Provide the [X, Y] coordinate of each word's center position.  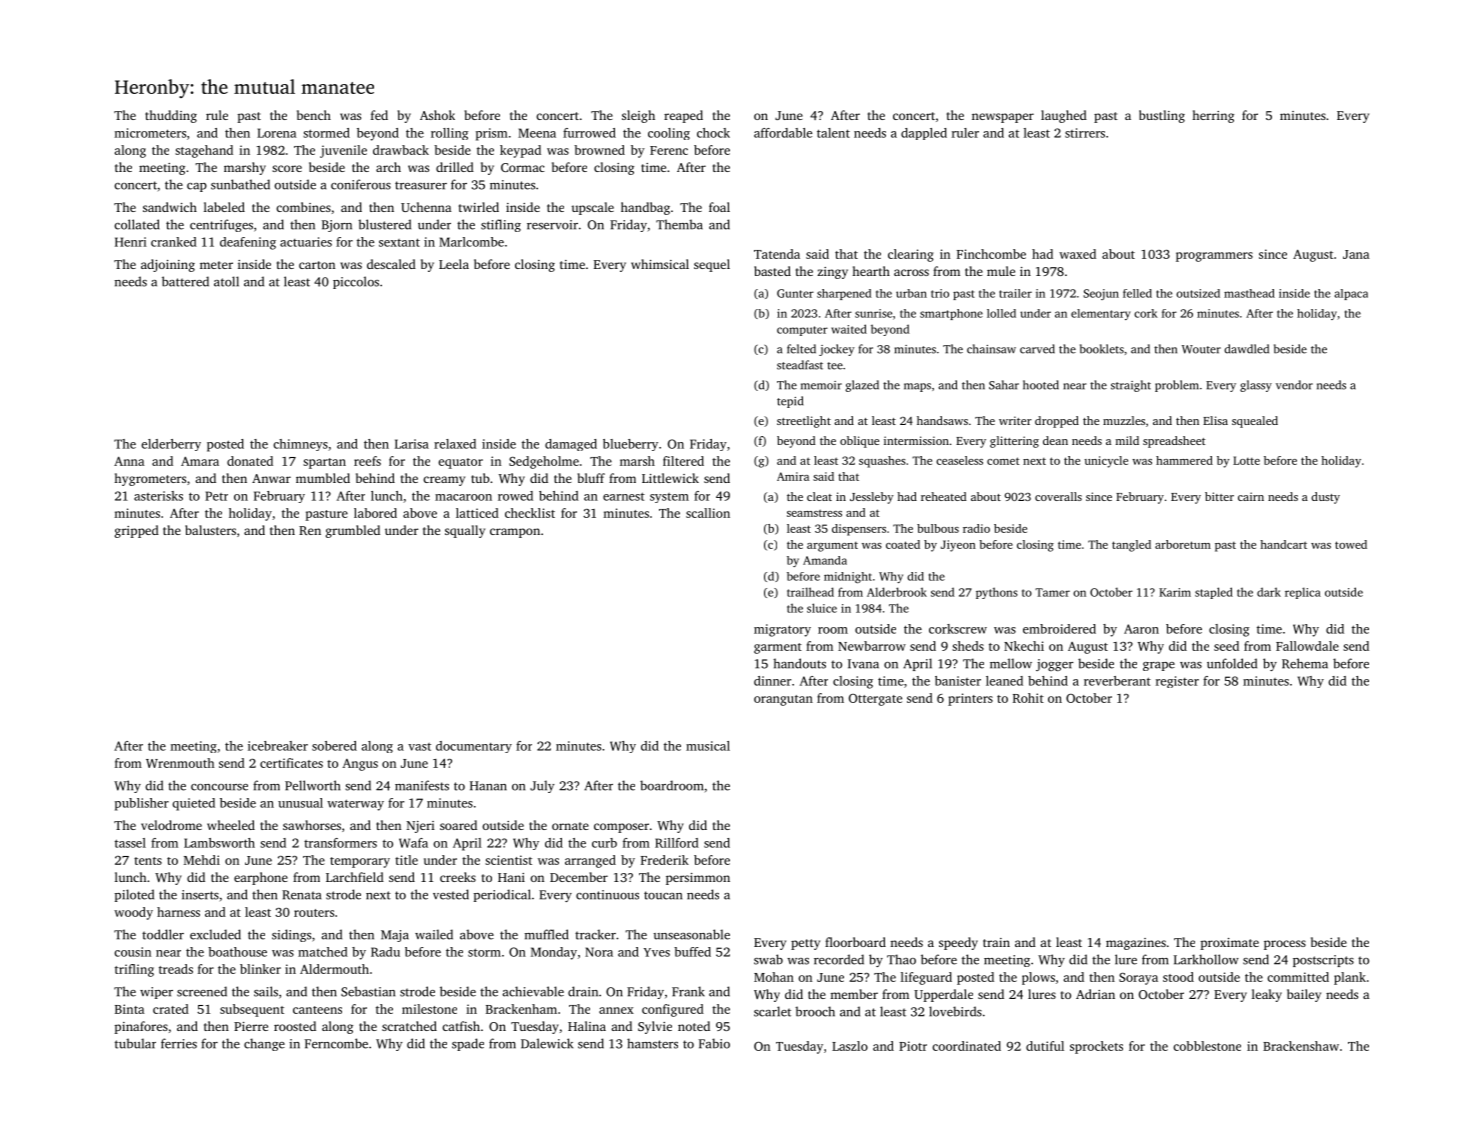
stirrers [1085, 133]
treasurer [421, 185]
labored [375, 513]
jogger [1055, 665]
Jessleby [872, 498]
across [911, 272]
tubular [135, 1043]
